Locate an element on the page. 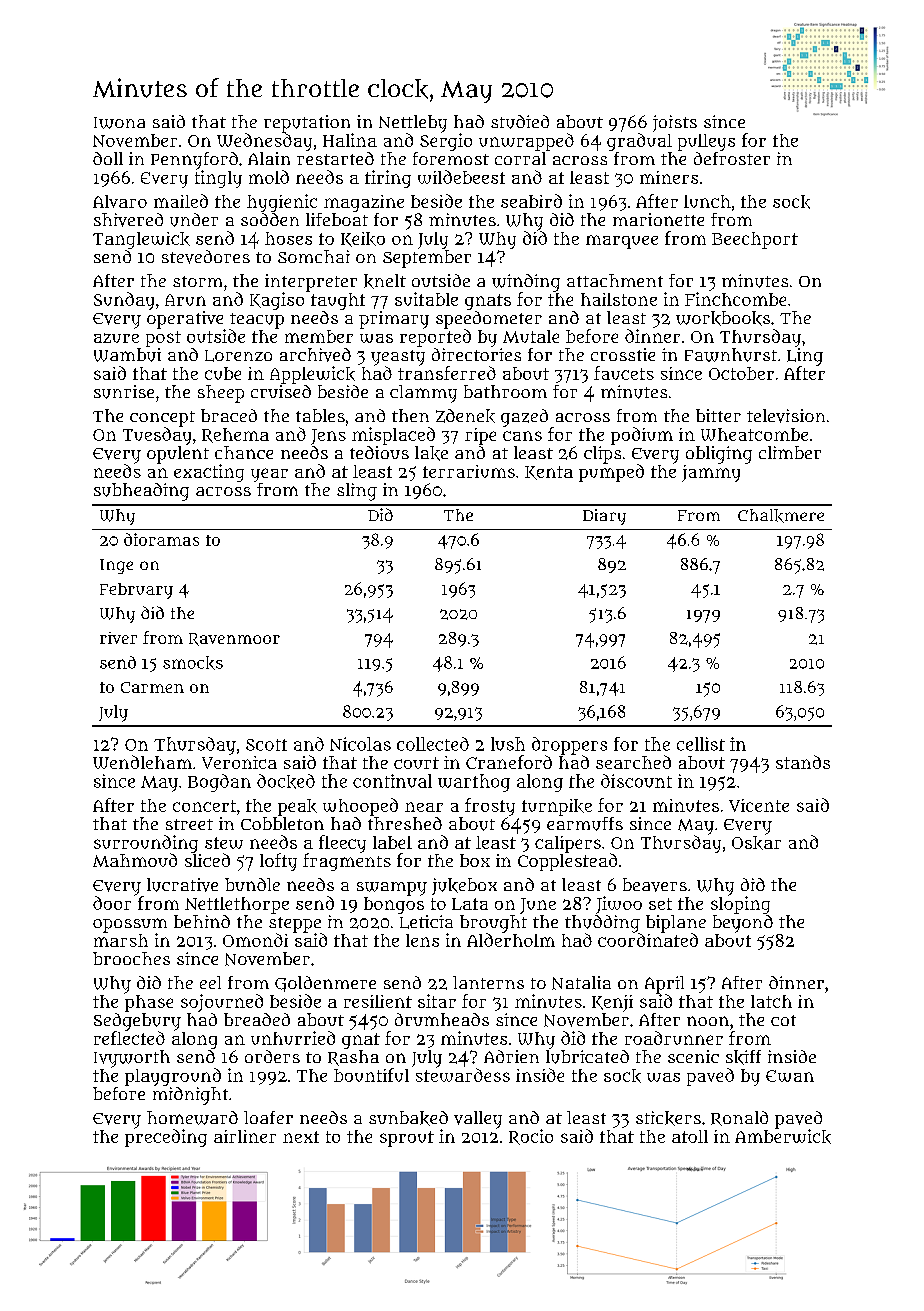  stands is located at coordinates (803, 762).
